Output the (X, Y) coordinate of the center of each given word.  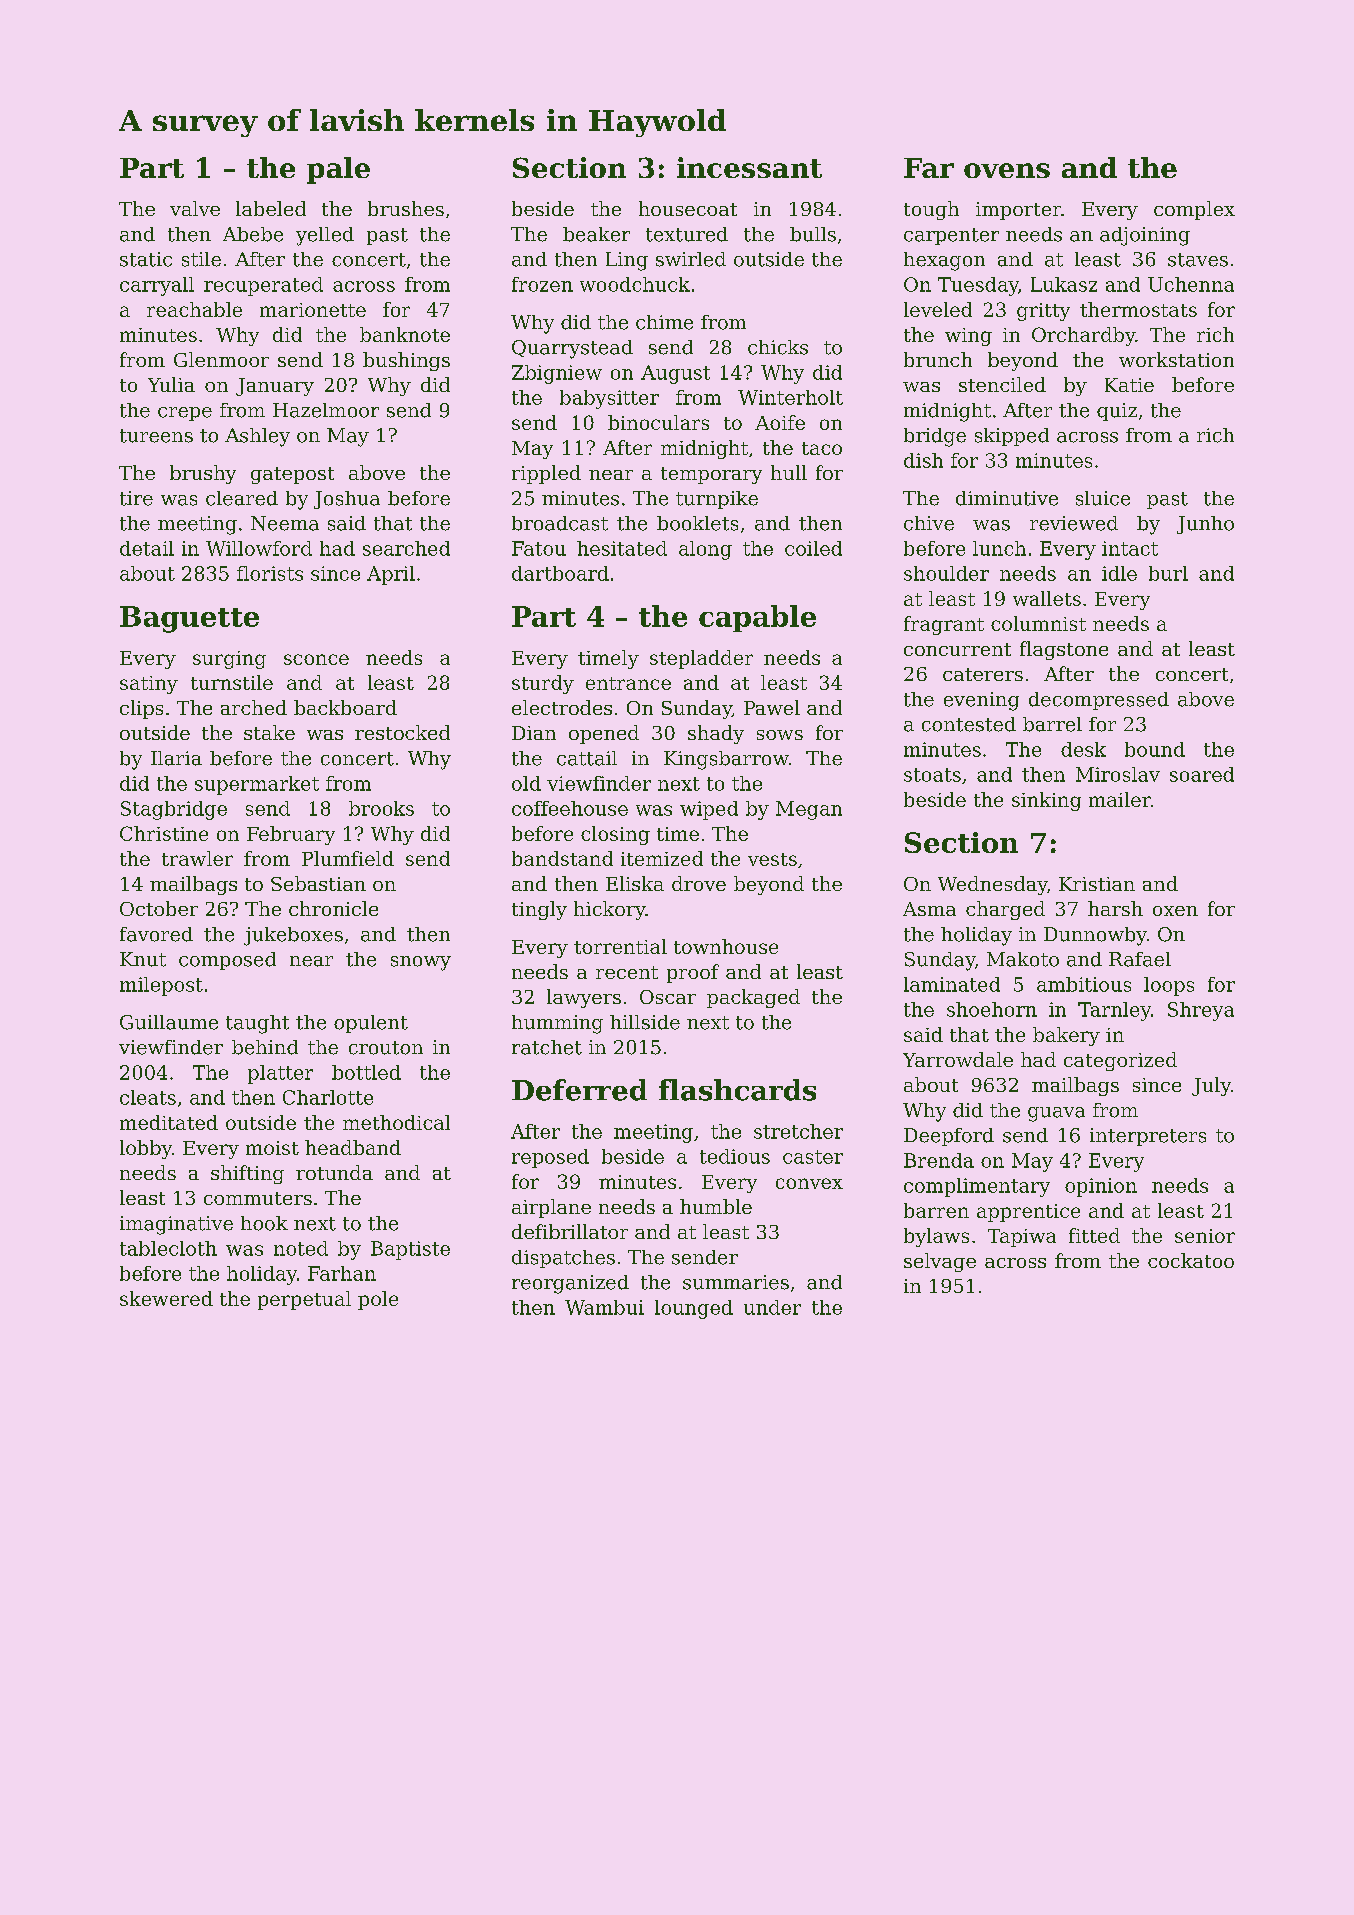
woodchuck (635, 284)
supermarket (257, 785)
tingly (539, 910)
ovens (1007, 170)
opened (604, 734)
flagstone (1064, 650)
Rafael (1140, 959)
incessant (749, 167)
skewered (166, 1298)
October (159, 908)
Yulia (171, 384)
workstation (1176, 359)
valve (195, 208)
